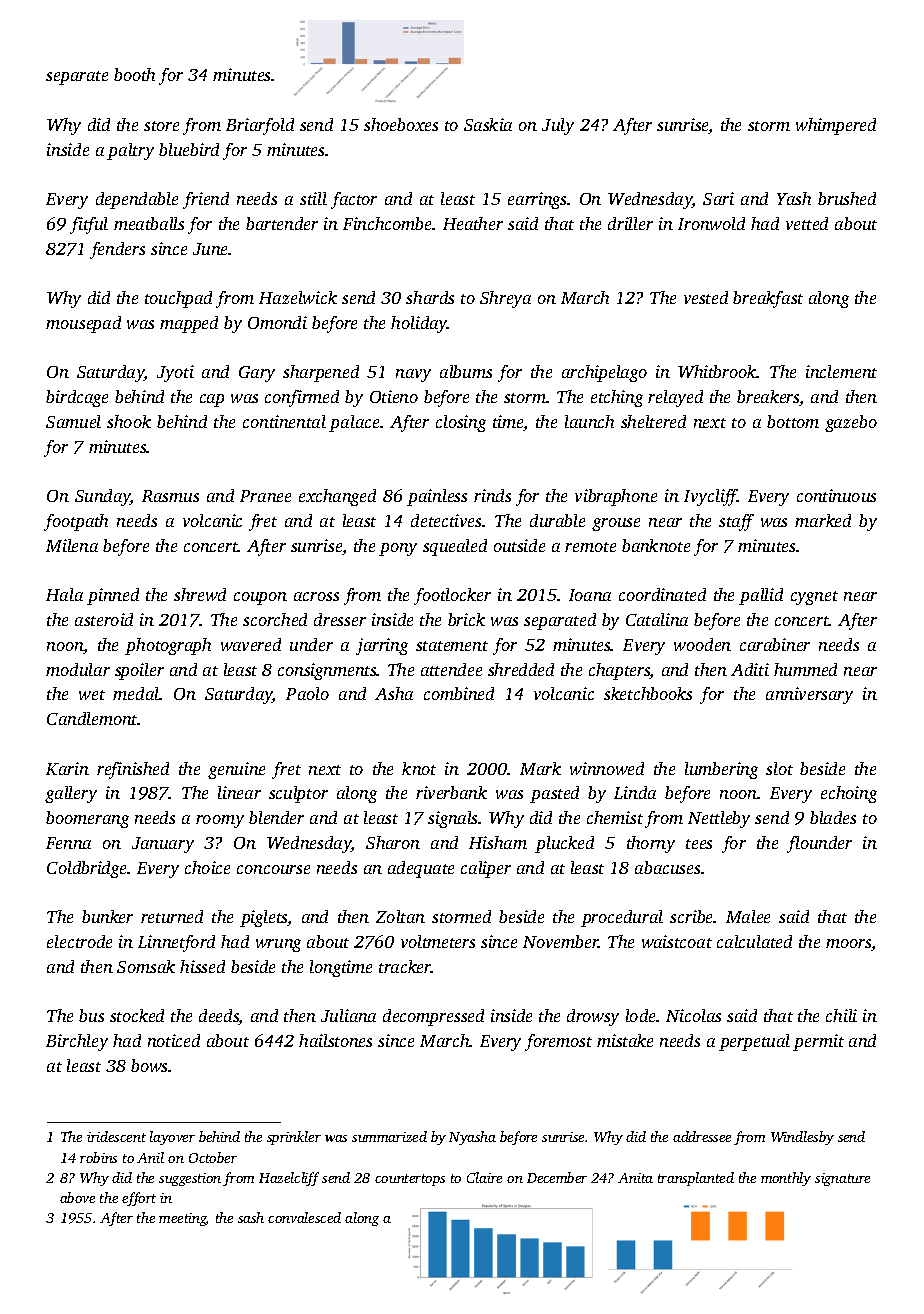 The height and width of the page is (1314, 924). What do you see at coordinates (89, 225) in the page?
I see `fitful` at bounding box center [89, 225].
